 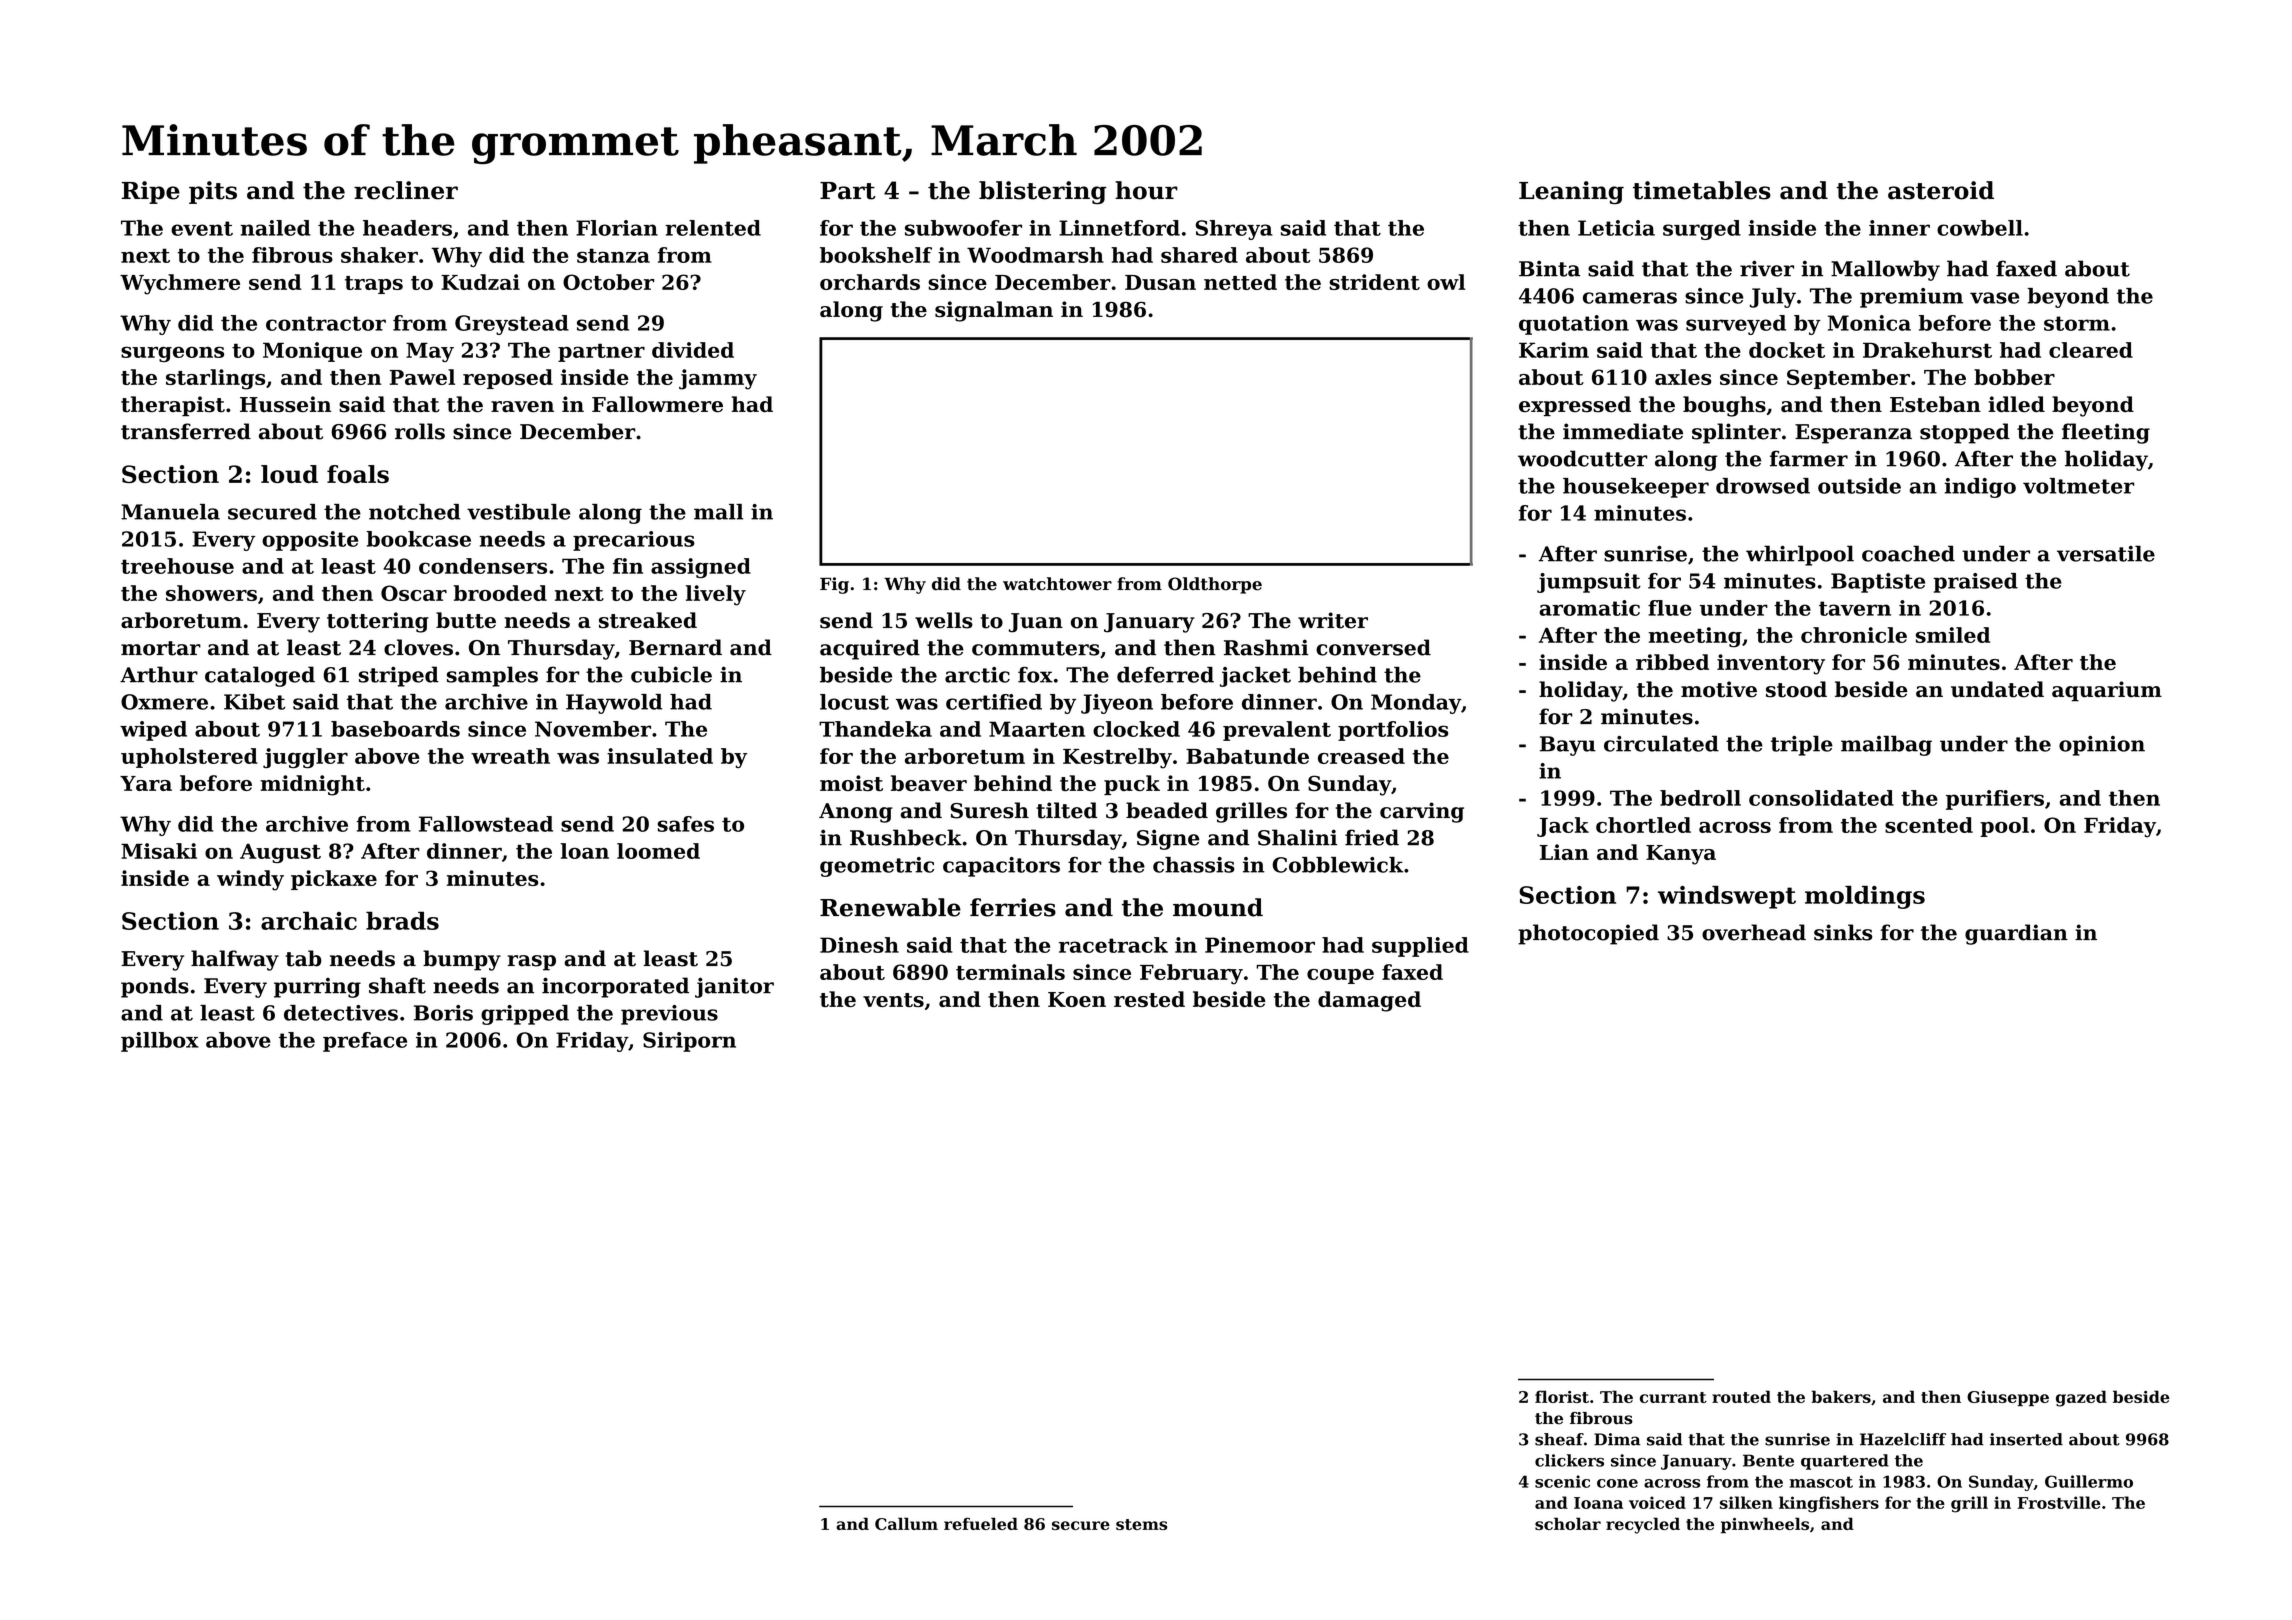 What do you see at coordinates (1636, 488) in the document?
I see `housekeeper` at bounding box center [1636, 488].
